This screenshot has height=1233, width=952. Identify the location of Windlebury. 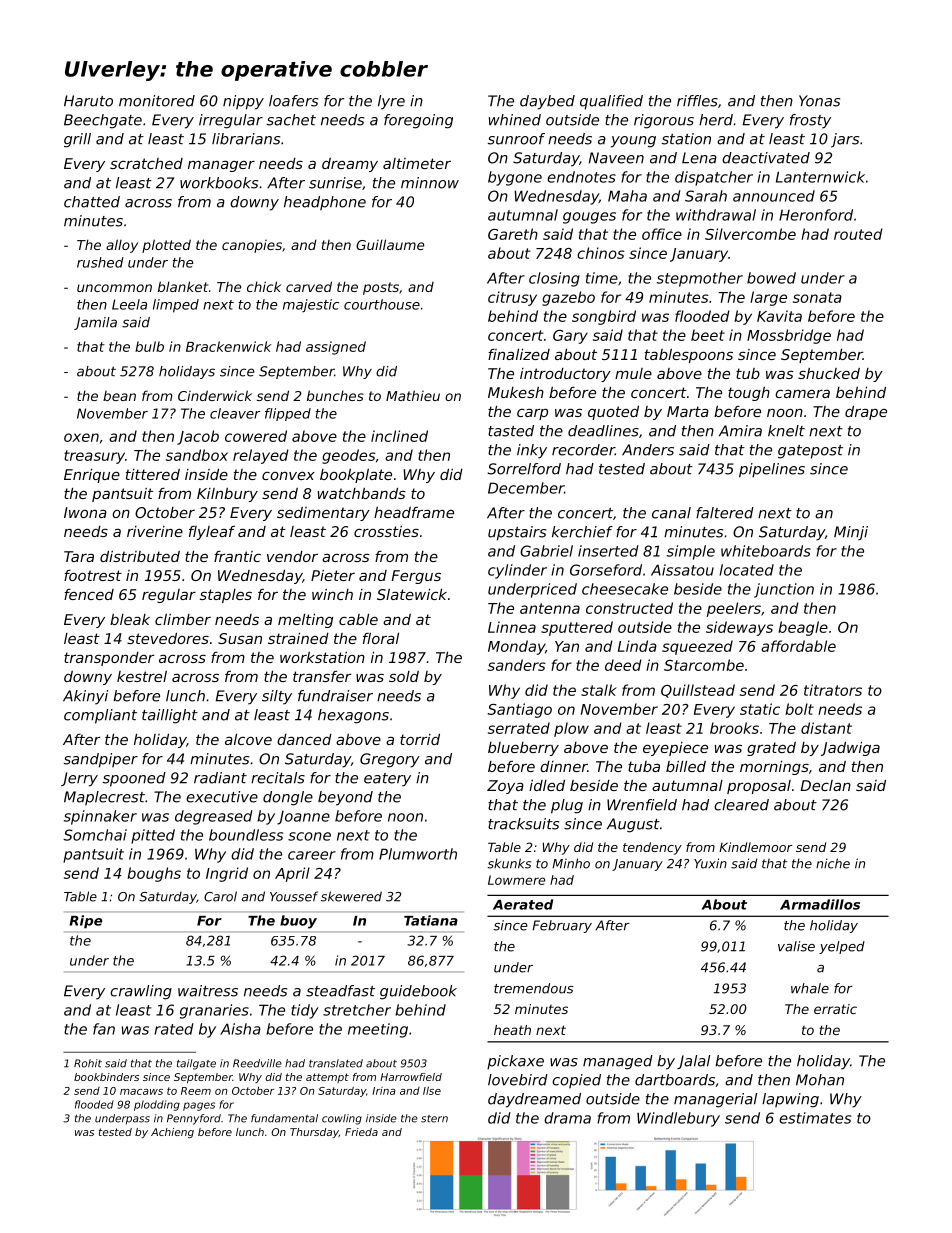
(678, 1119).
